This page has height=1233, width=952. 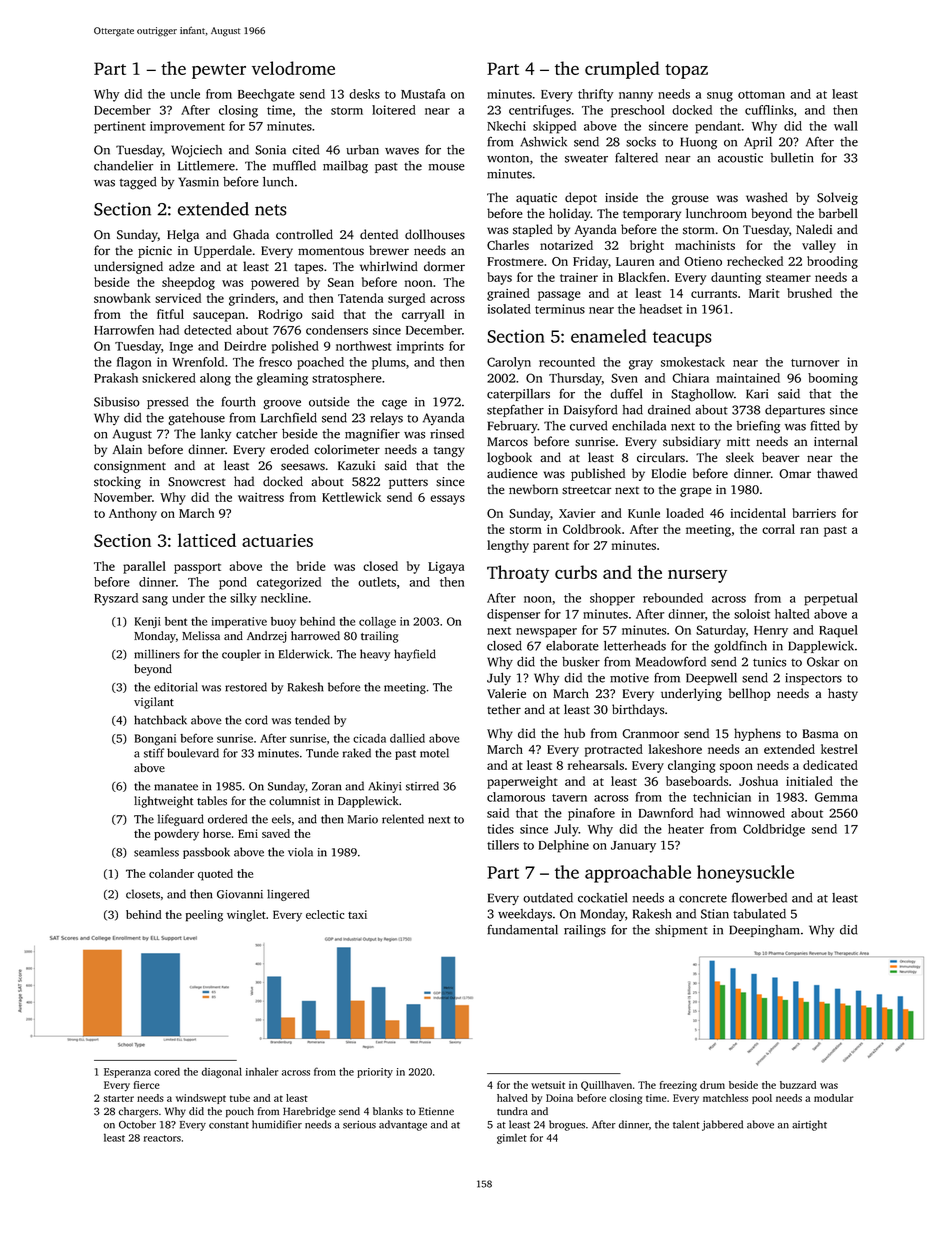 I want to click on Deepingham, so click(x=764, y=931).
